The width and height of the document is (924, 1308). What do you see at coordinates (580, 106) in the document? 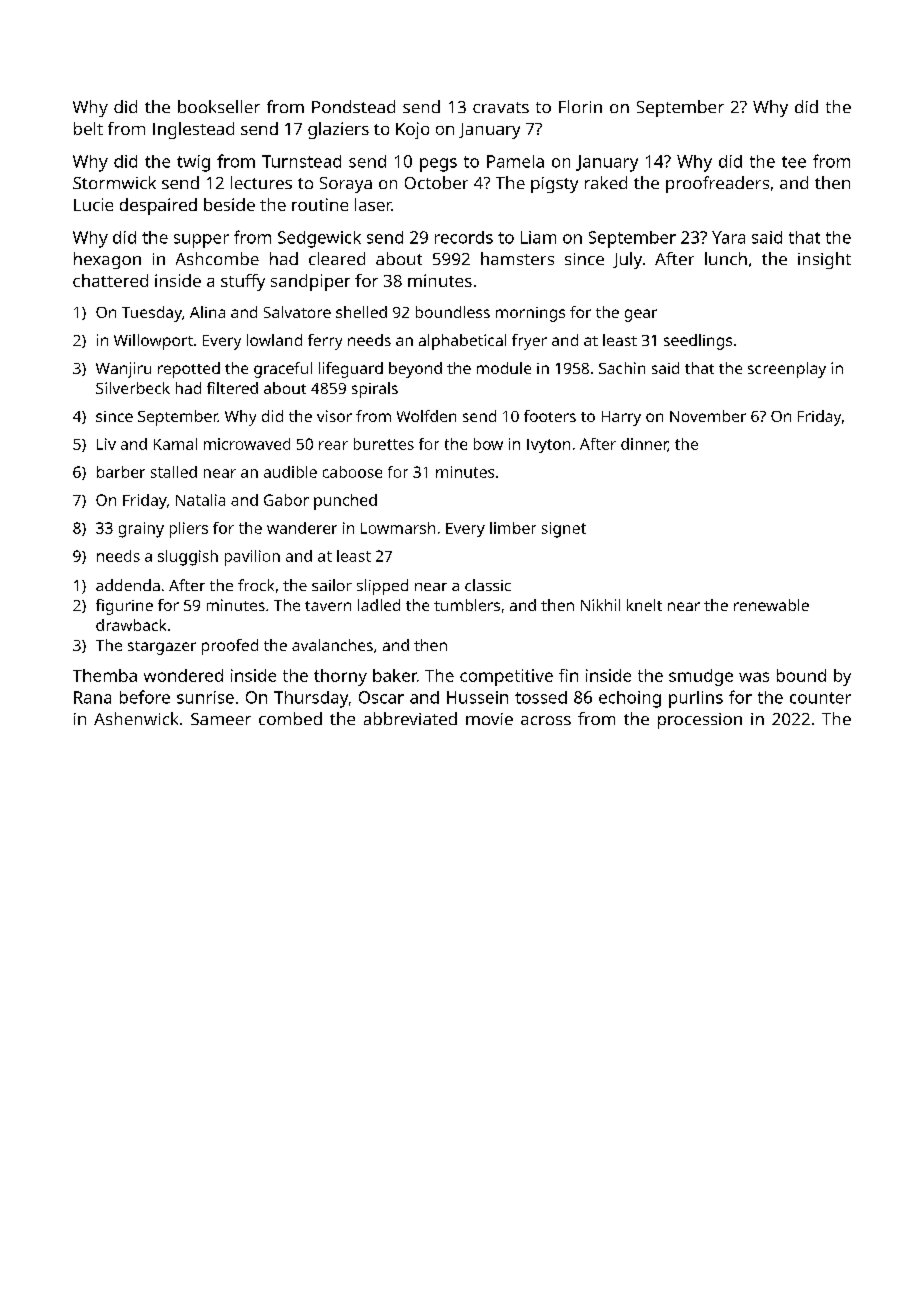
I see `Florin` at bounding box center [580, 106].
